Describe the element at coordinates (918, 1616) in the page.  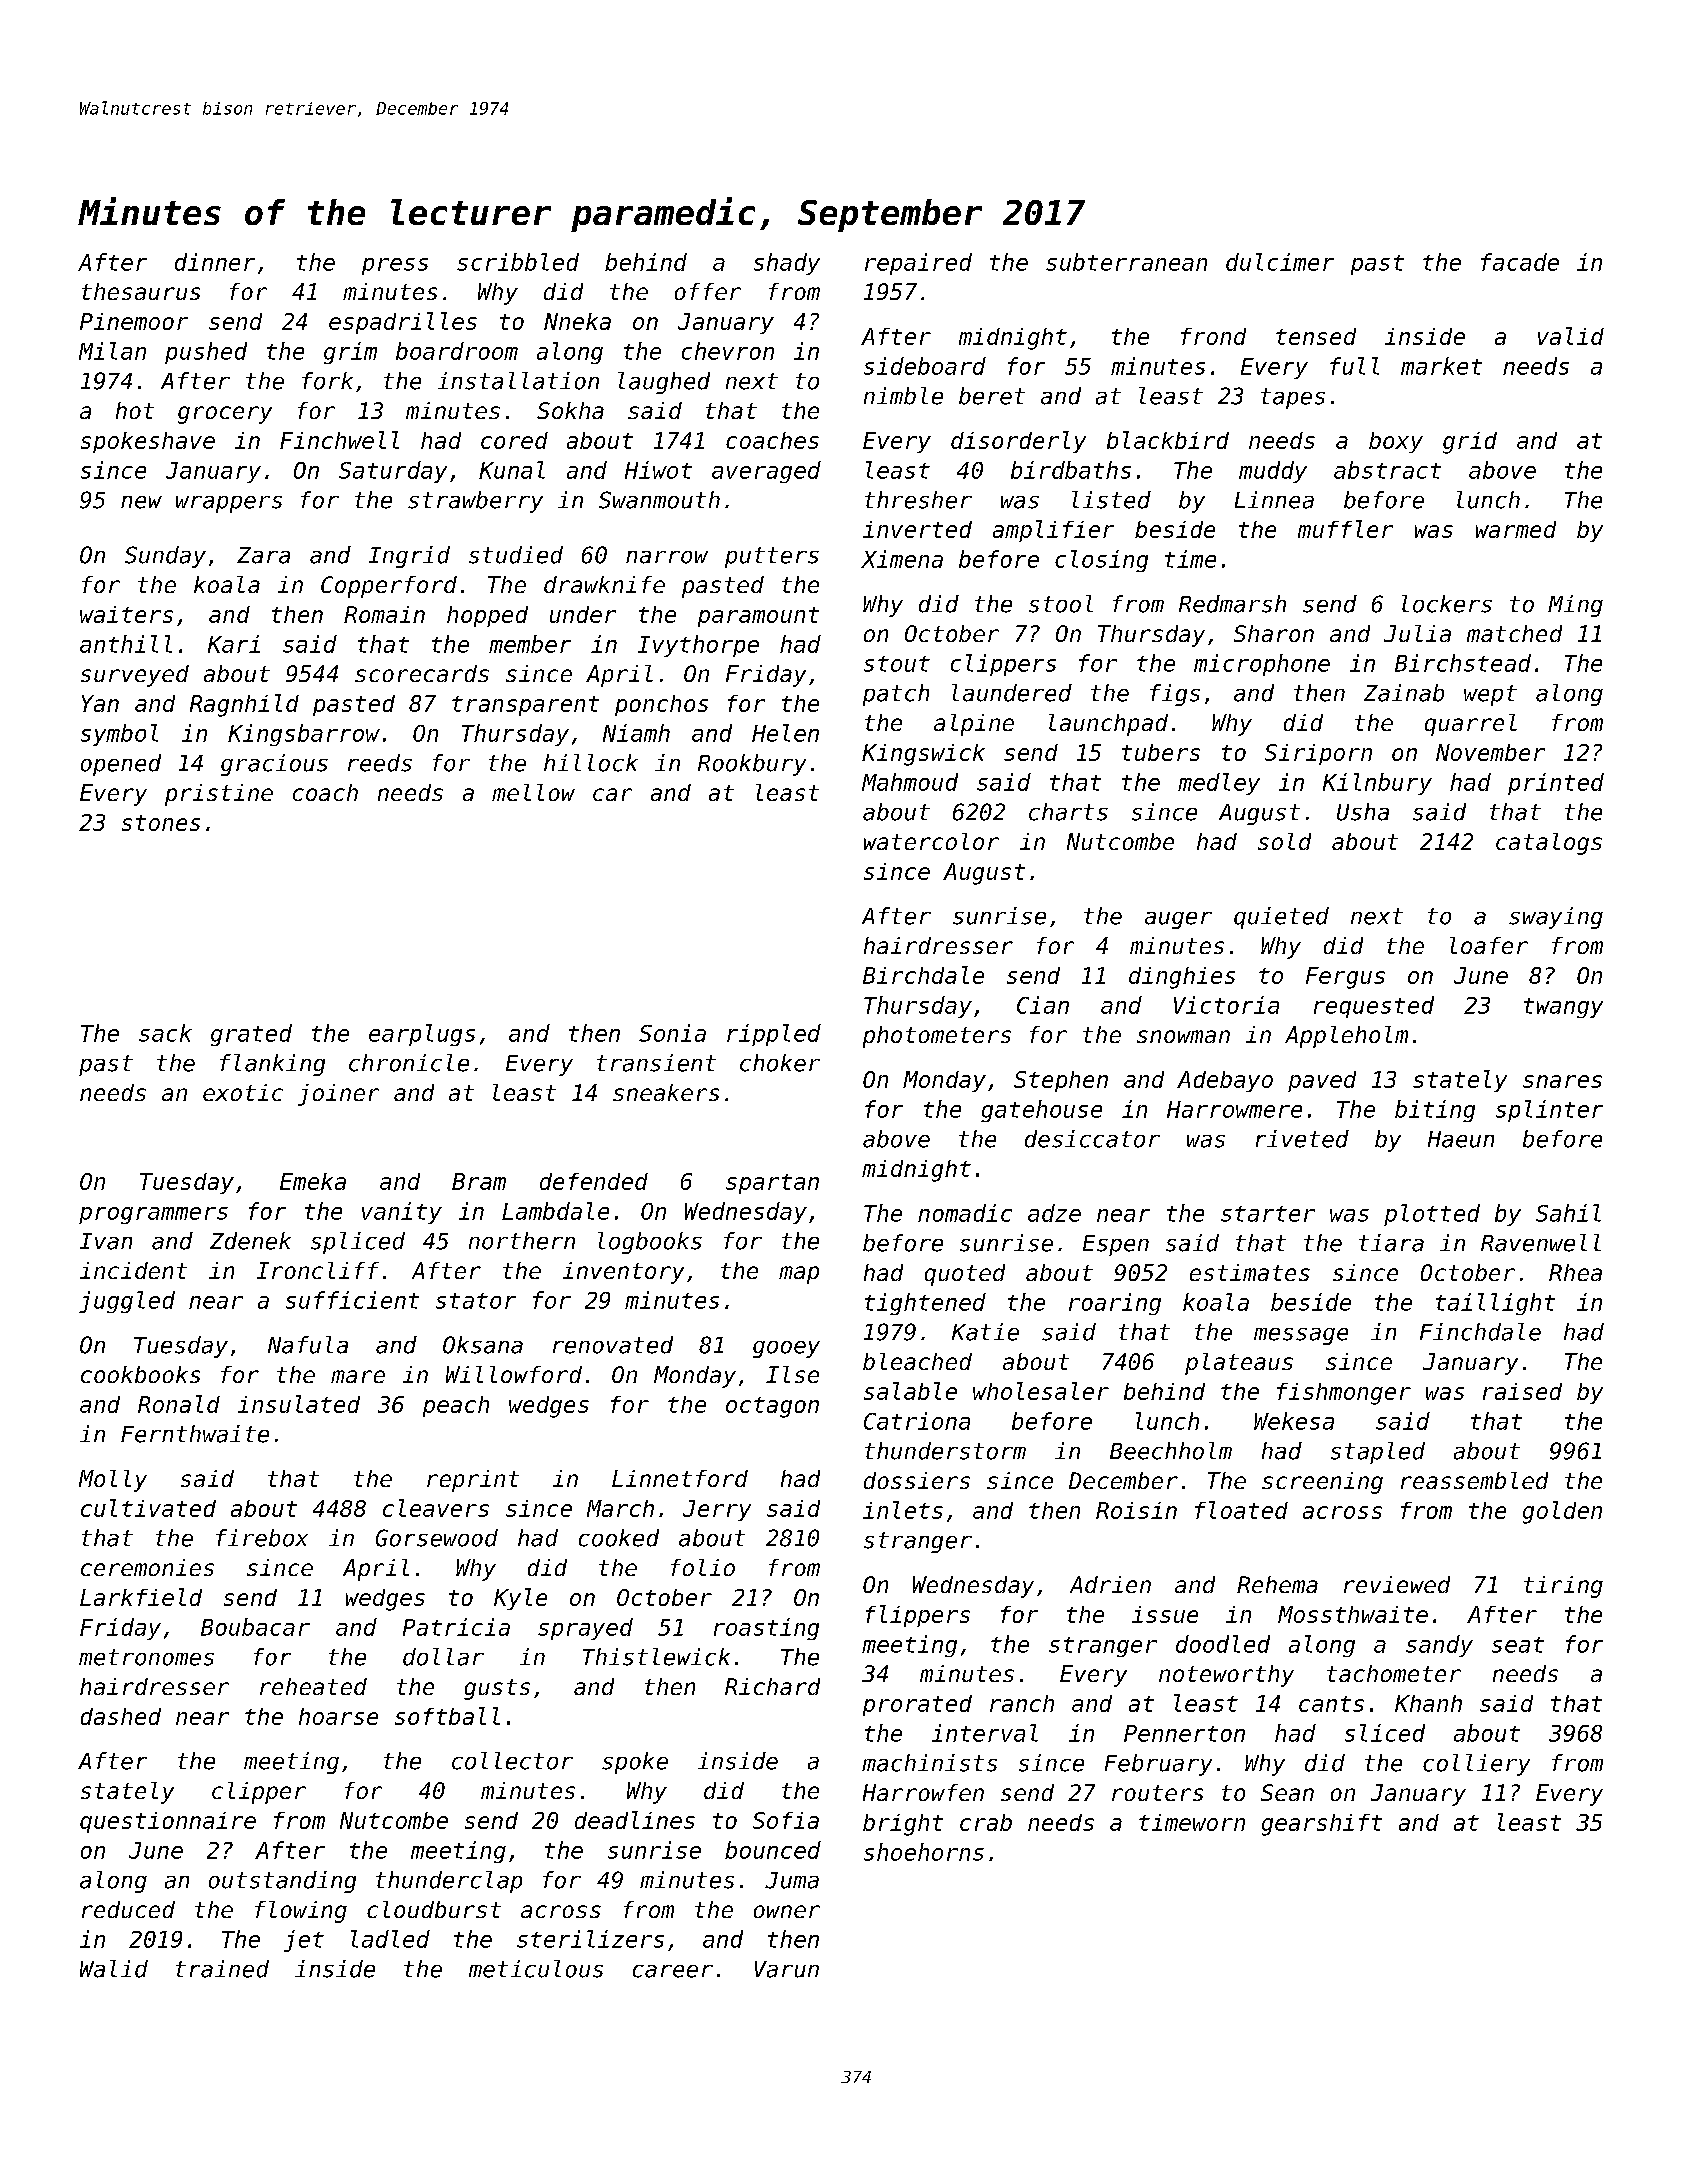
I see `flippers` at that location.
